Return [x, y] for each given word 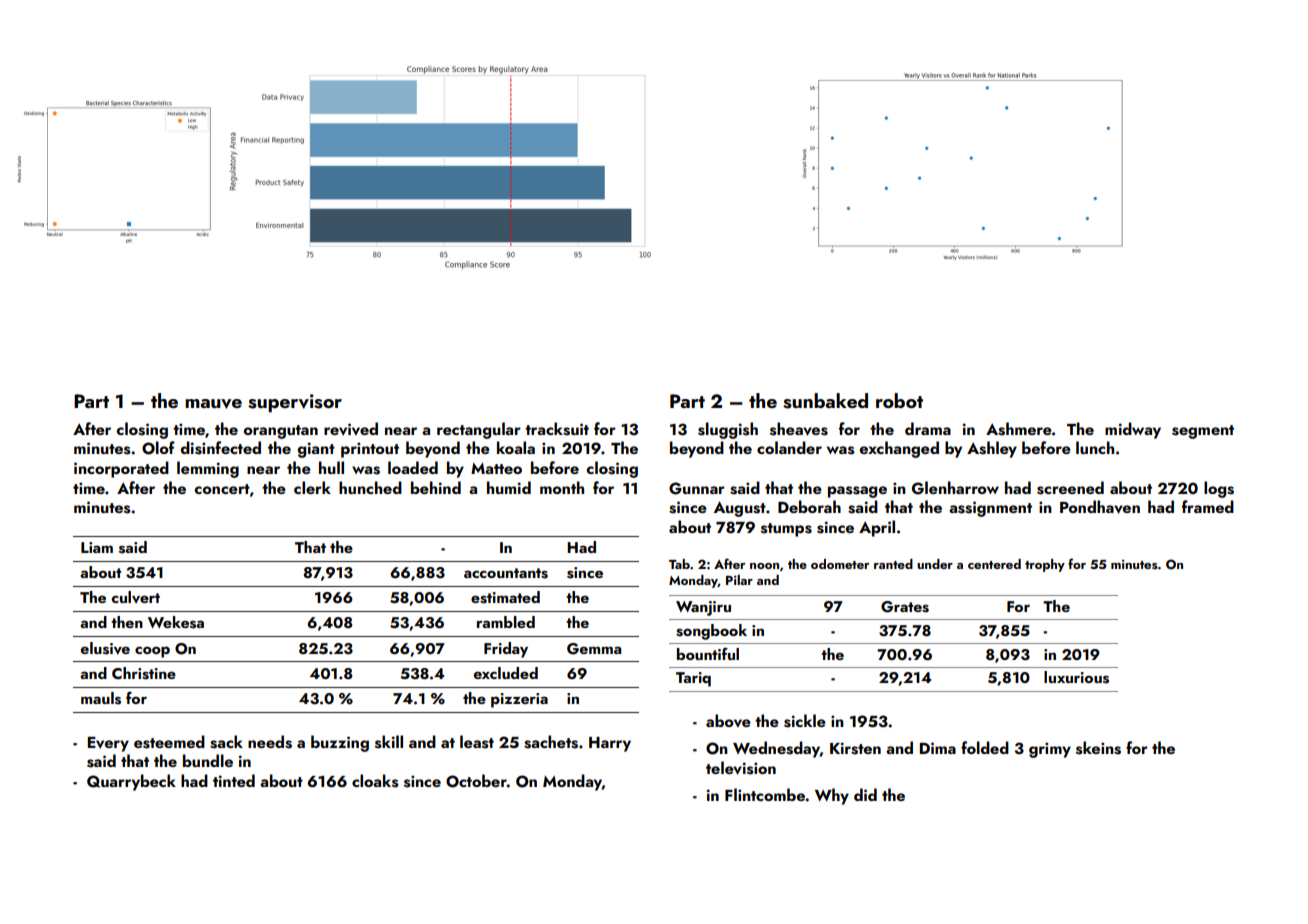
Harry [610, 744]
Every [108, 744]
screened [1070, 488]
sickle [805, 721]
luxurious [1076, 677]
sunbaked [825, 401]
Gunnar [697, 488]
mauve [213, 404]
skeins [1098, 748]
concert [222, 489]
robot [899, 400]
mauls [101, 698]
